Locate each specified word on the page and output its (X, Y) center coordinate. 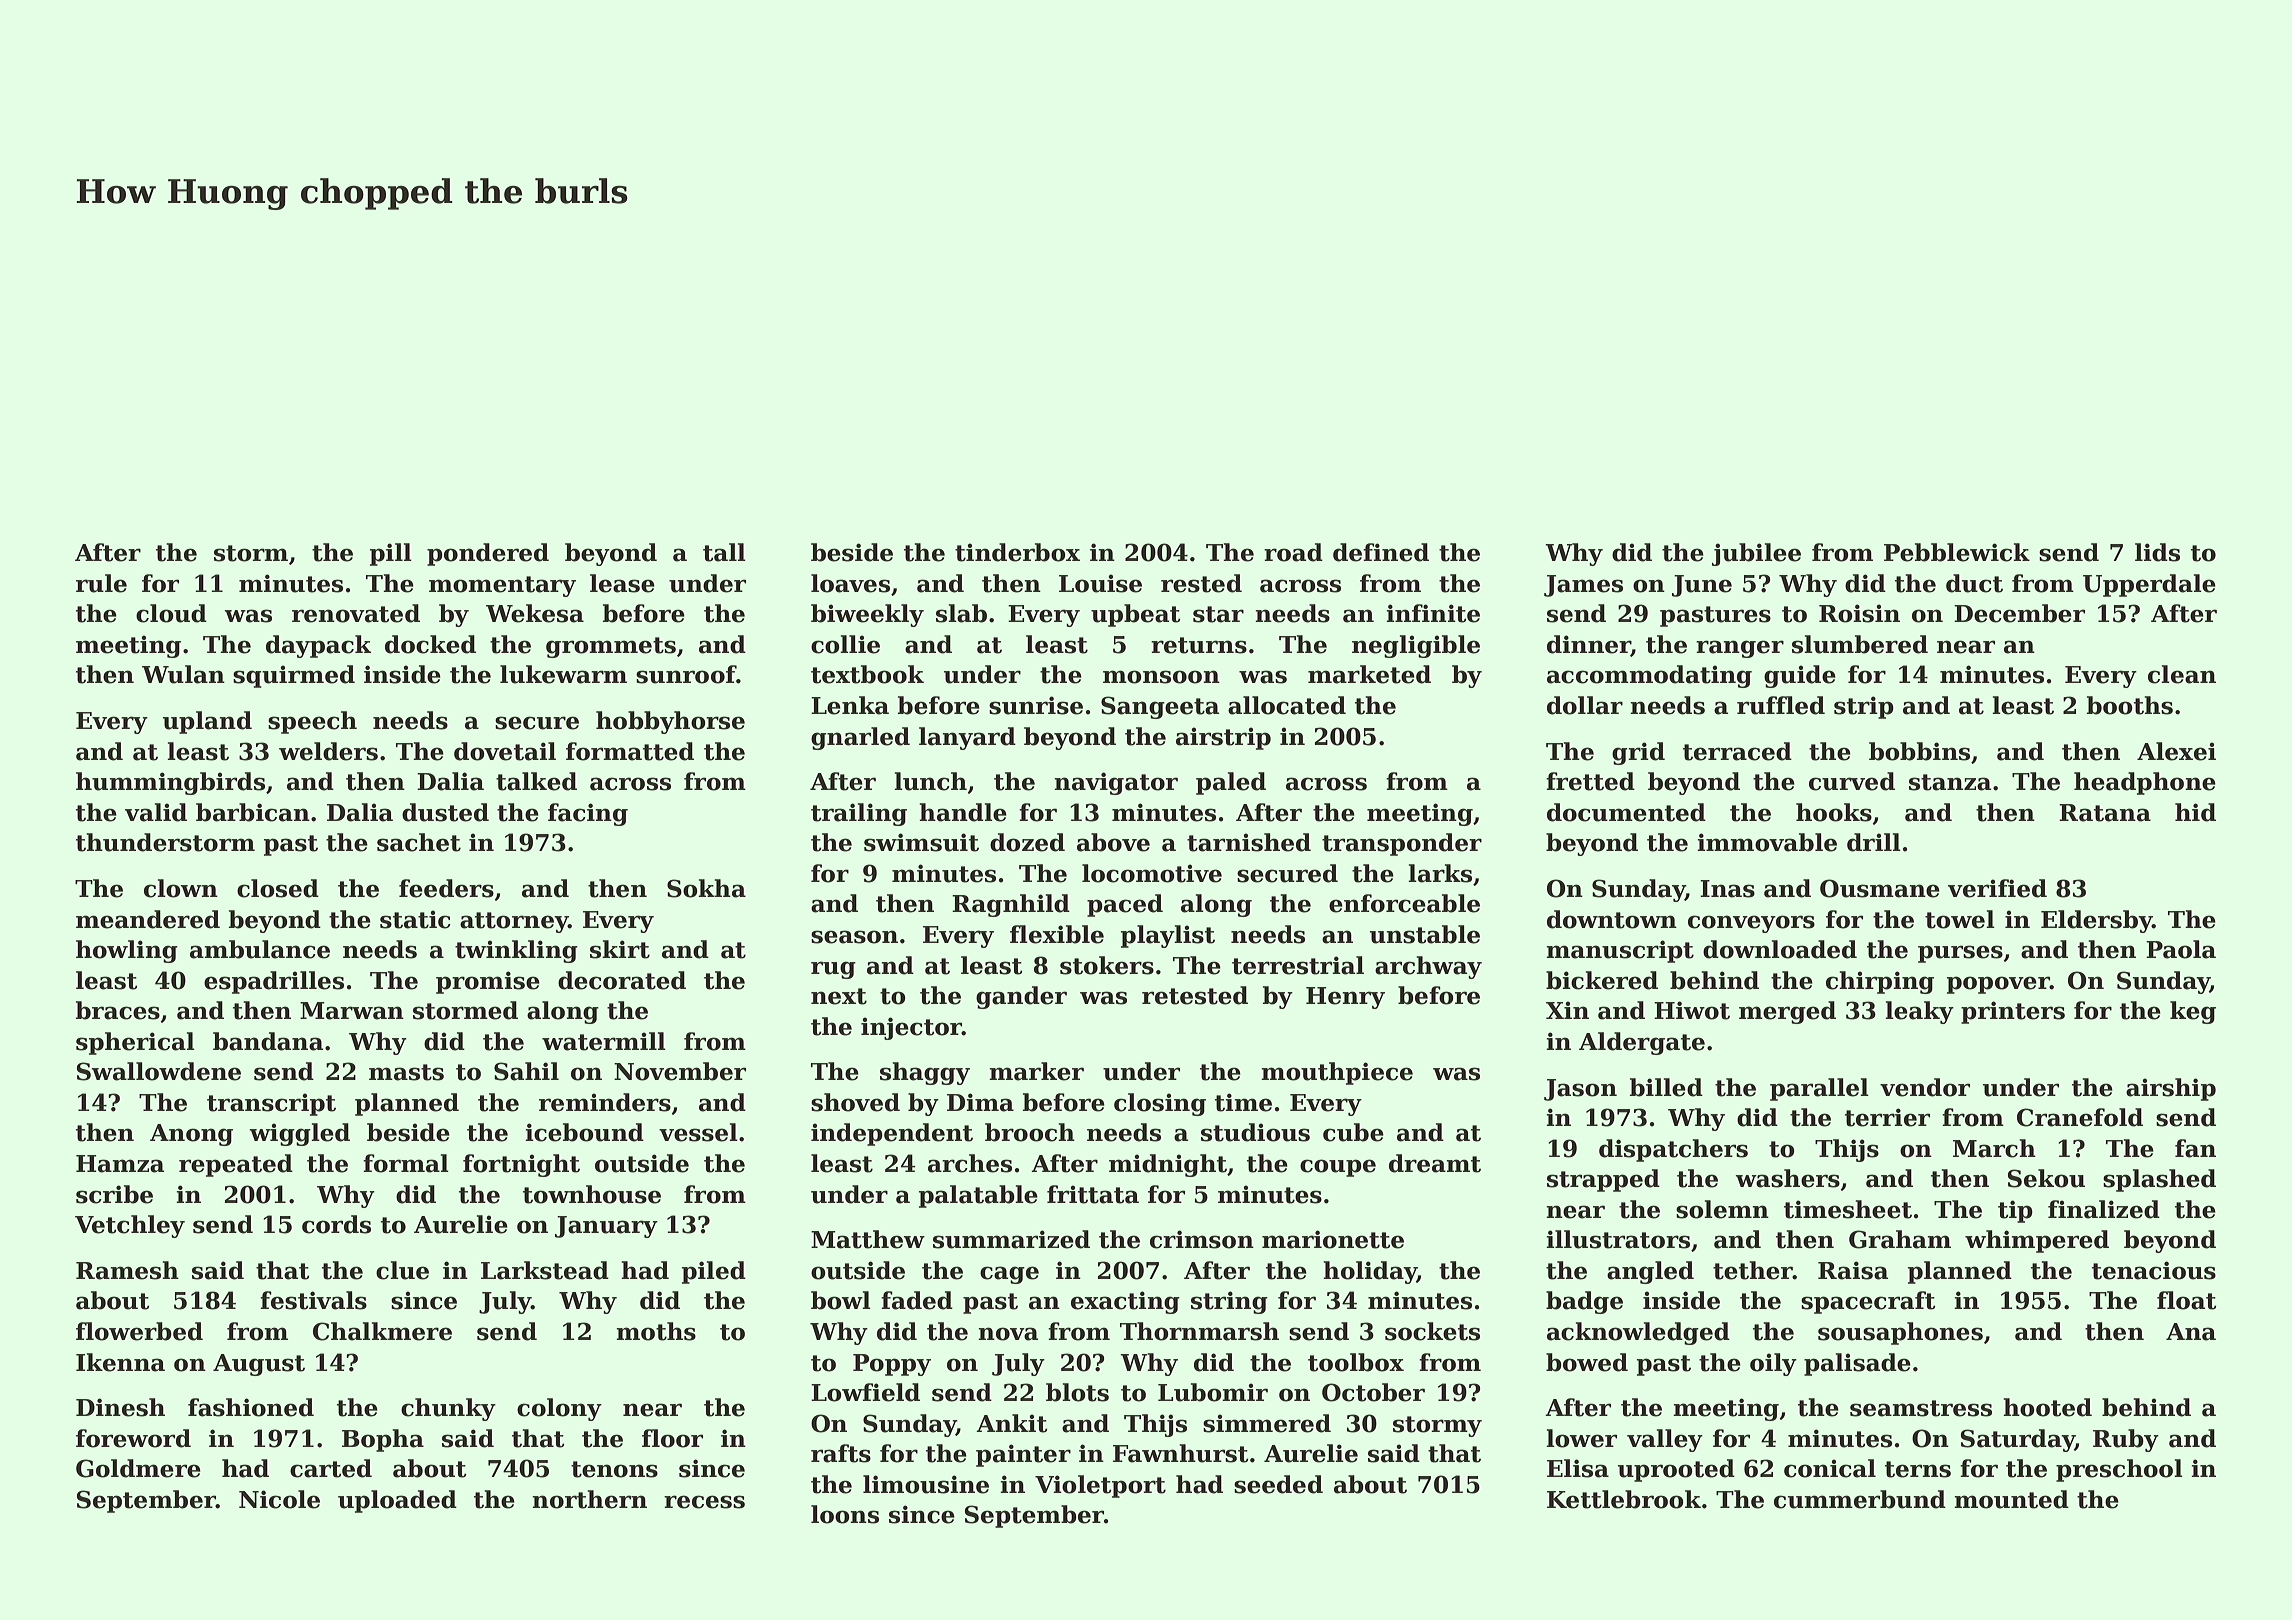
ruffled (1781, 705)
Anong (191, 1135)
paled (1231, 783)
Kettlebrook (1624, 1499)
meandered (148, 919)
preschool (2119, 1470)
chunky (448, 1409)
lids (2157, 552)
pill (391, 554)
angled (1650, 1272)
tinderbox (1017, 552)
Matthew (868, 1239)
